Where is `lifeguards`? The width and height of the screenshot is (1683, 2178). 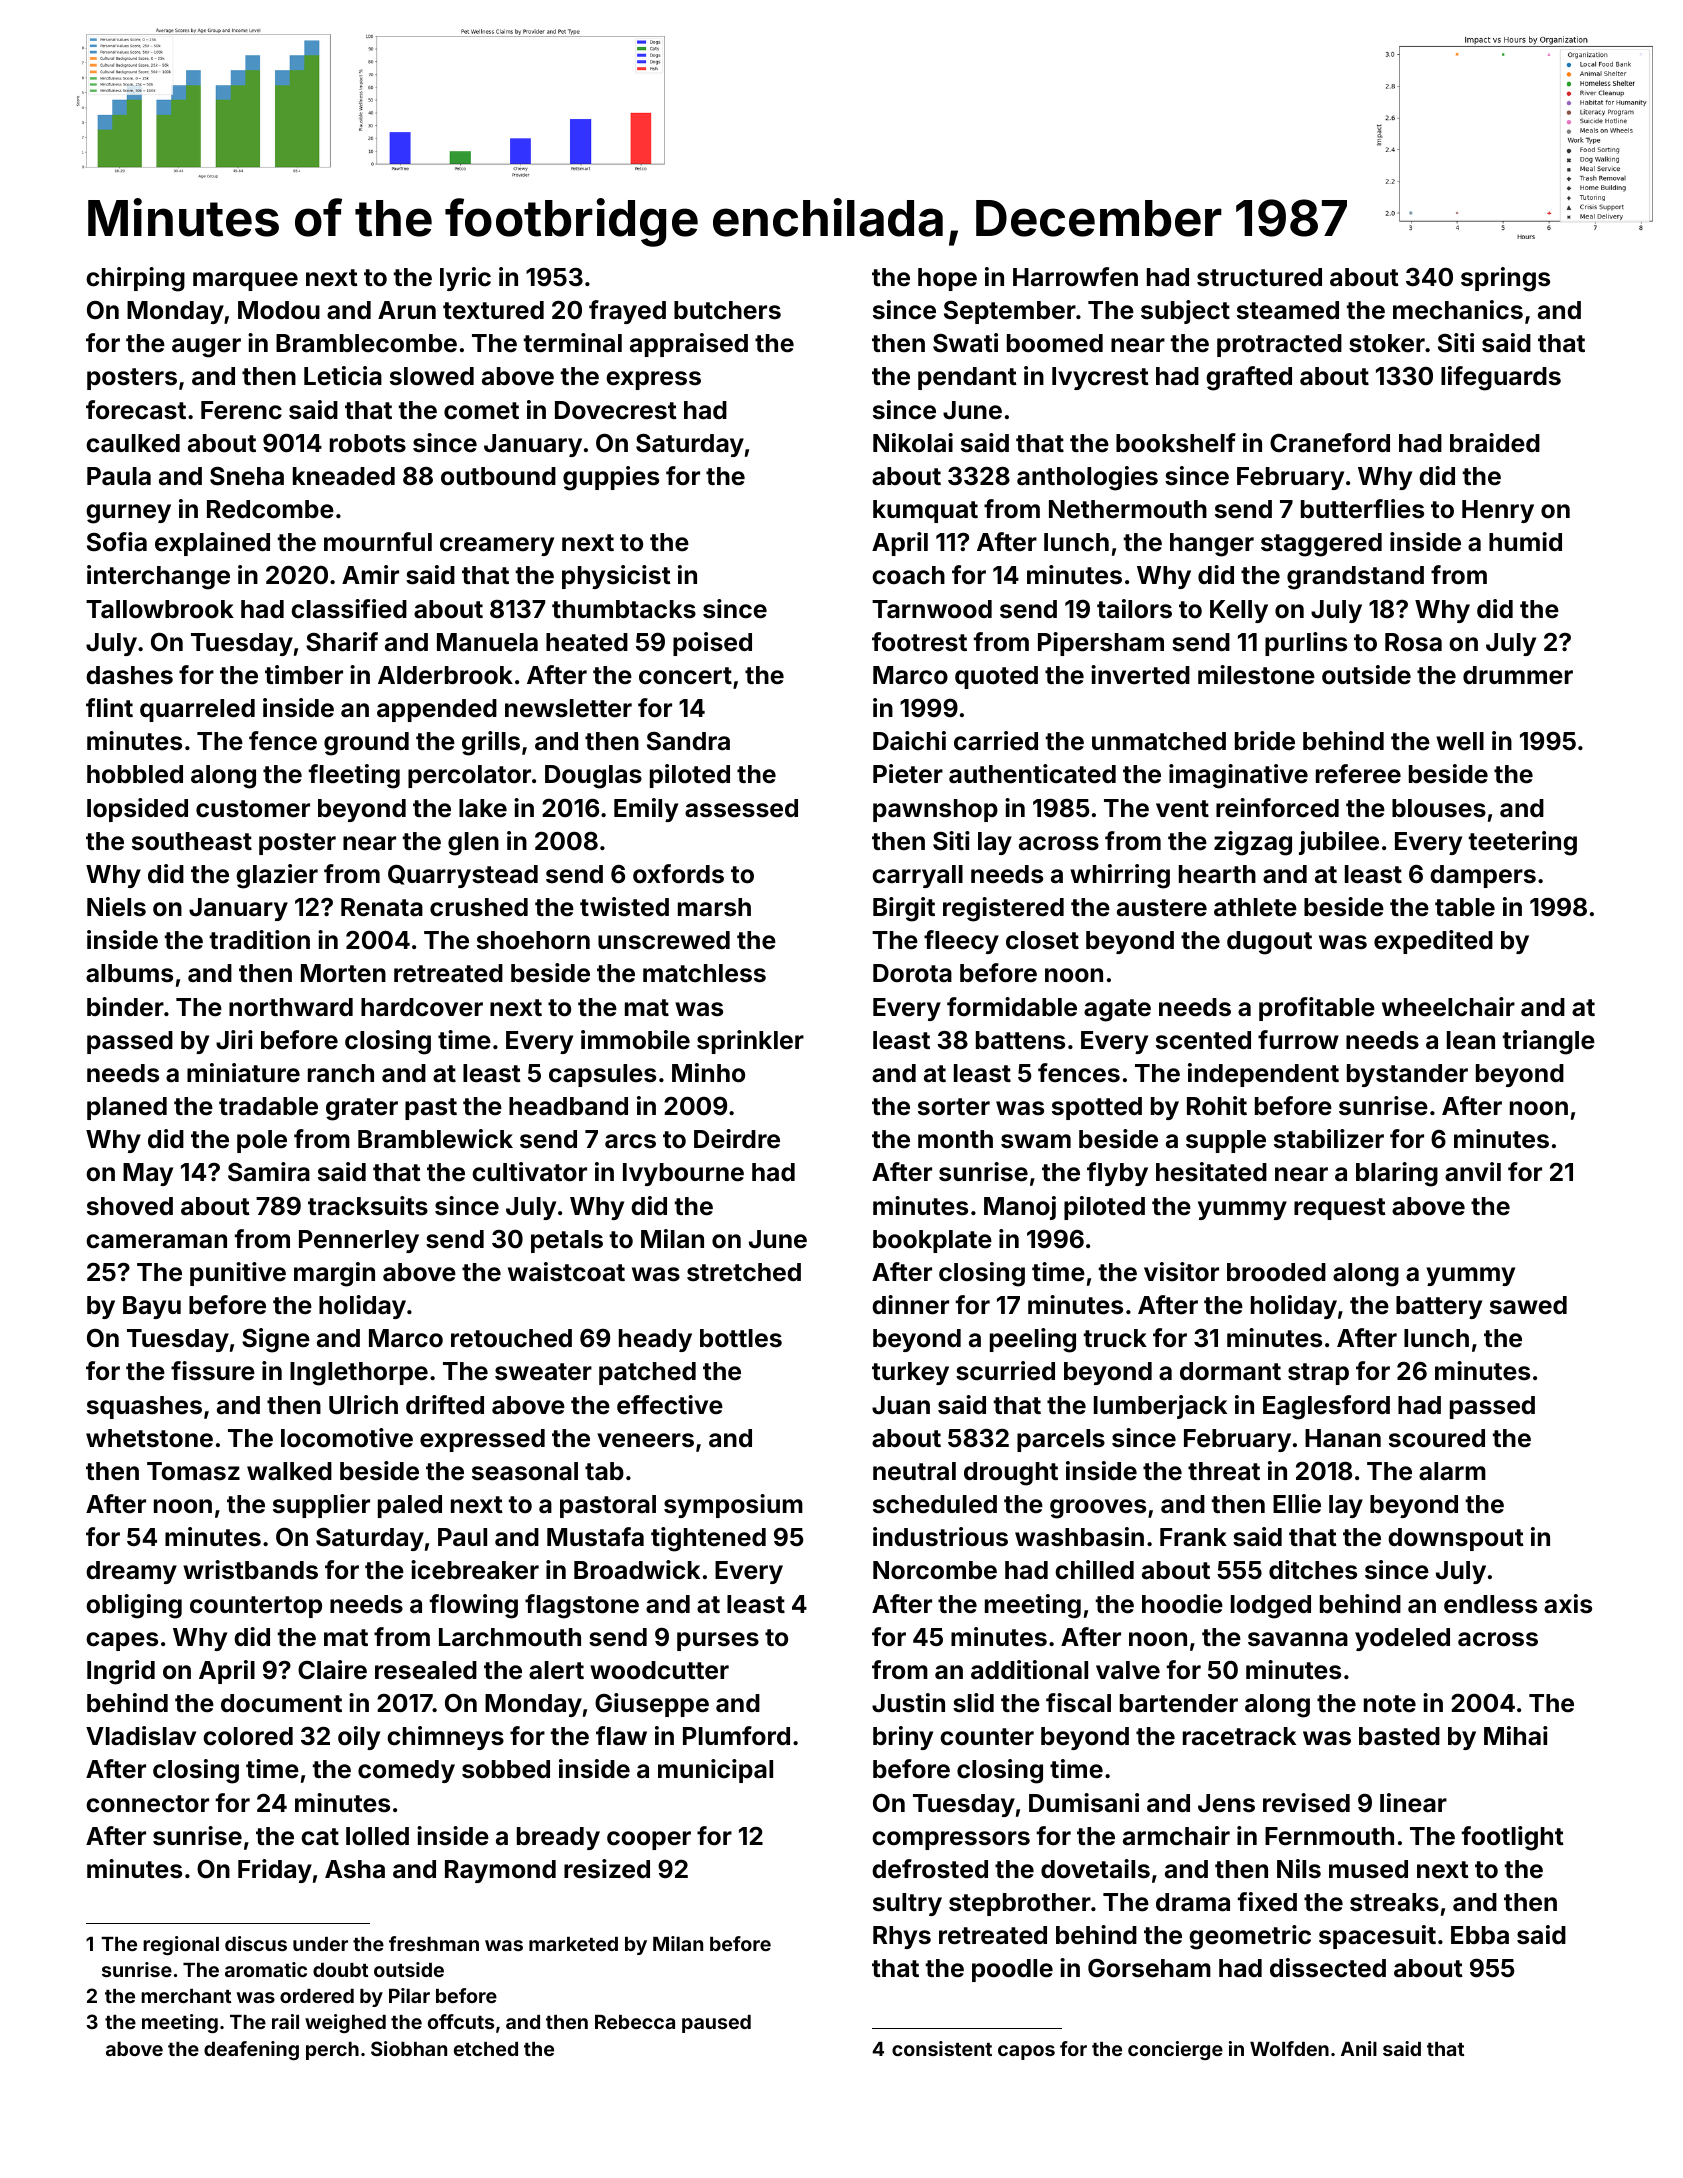 lifeguards is located at coordinates (1501, 378).
